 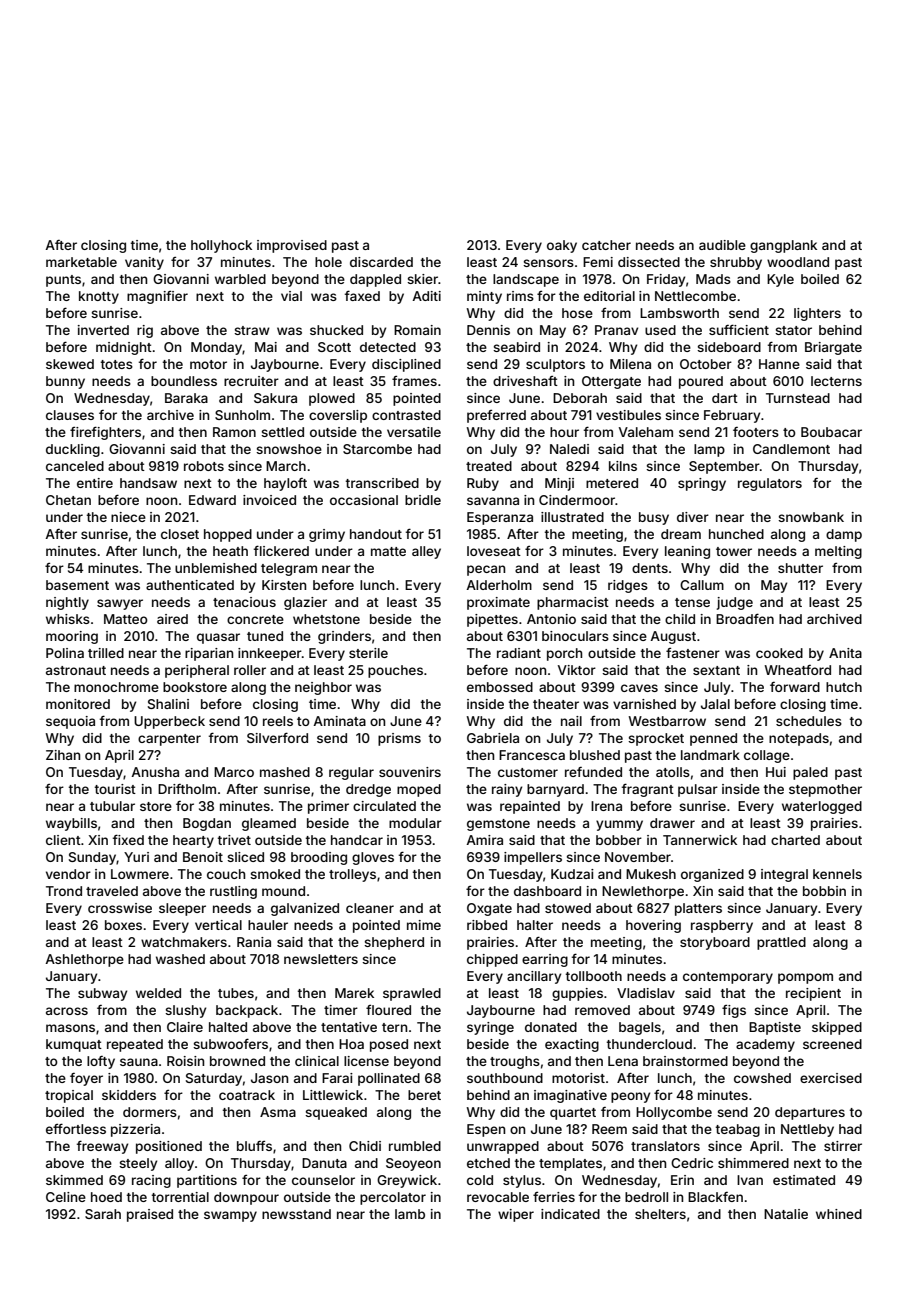 What do you see at coordinates (725, 398) in the image?
I see `dart` at bounding box center [725, 398].
